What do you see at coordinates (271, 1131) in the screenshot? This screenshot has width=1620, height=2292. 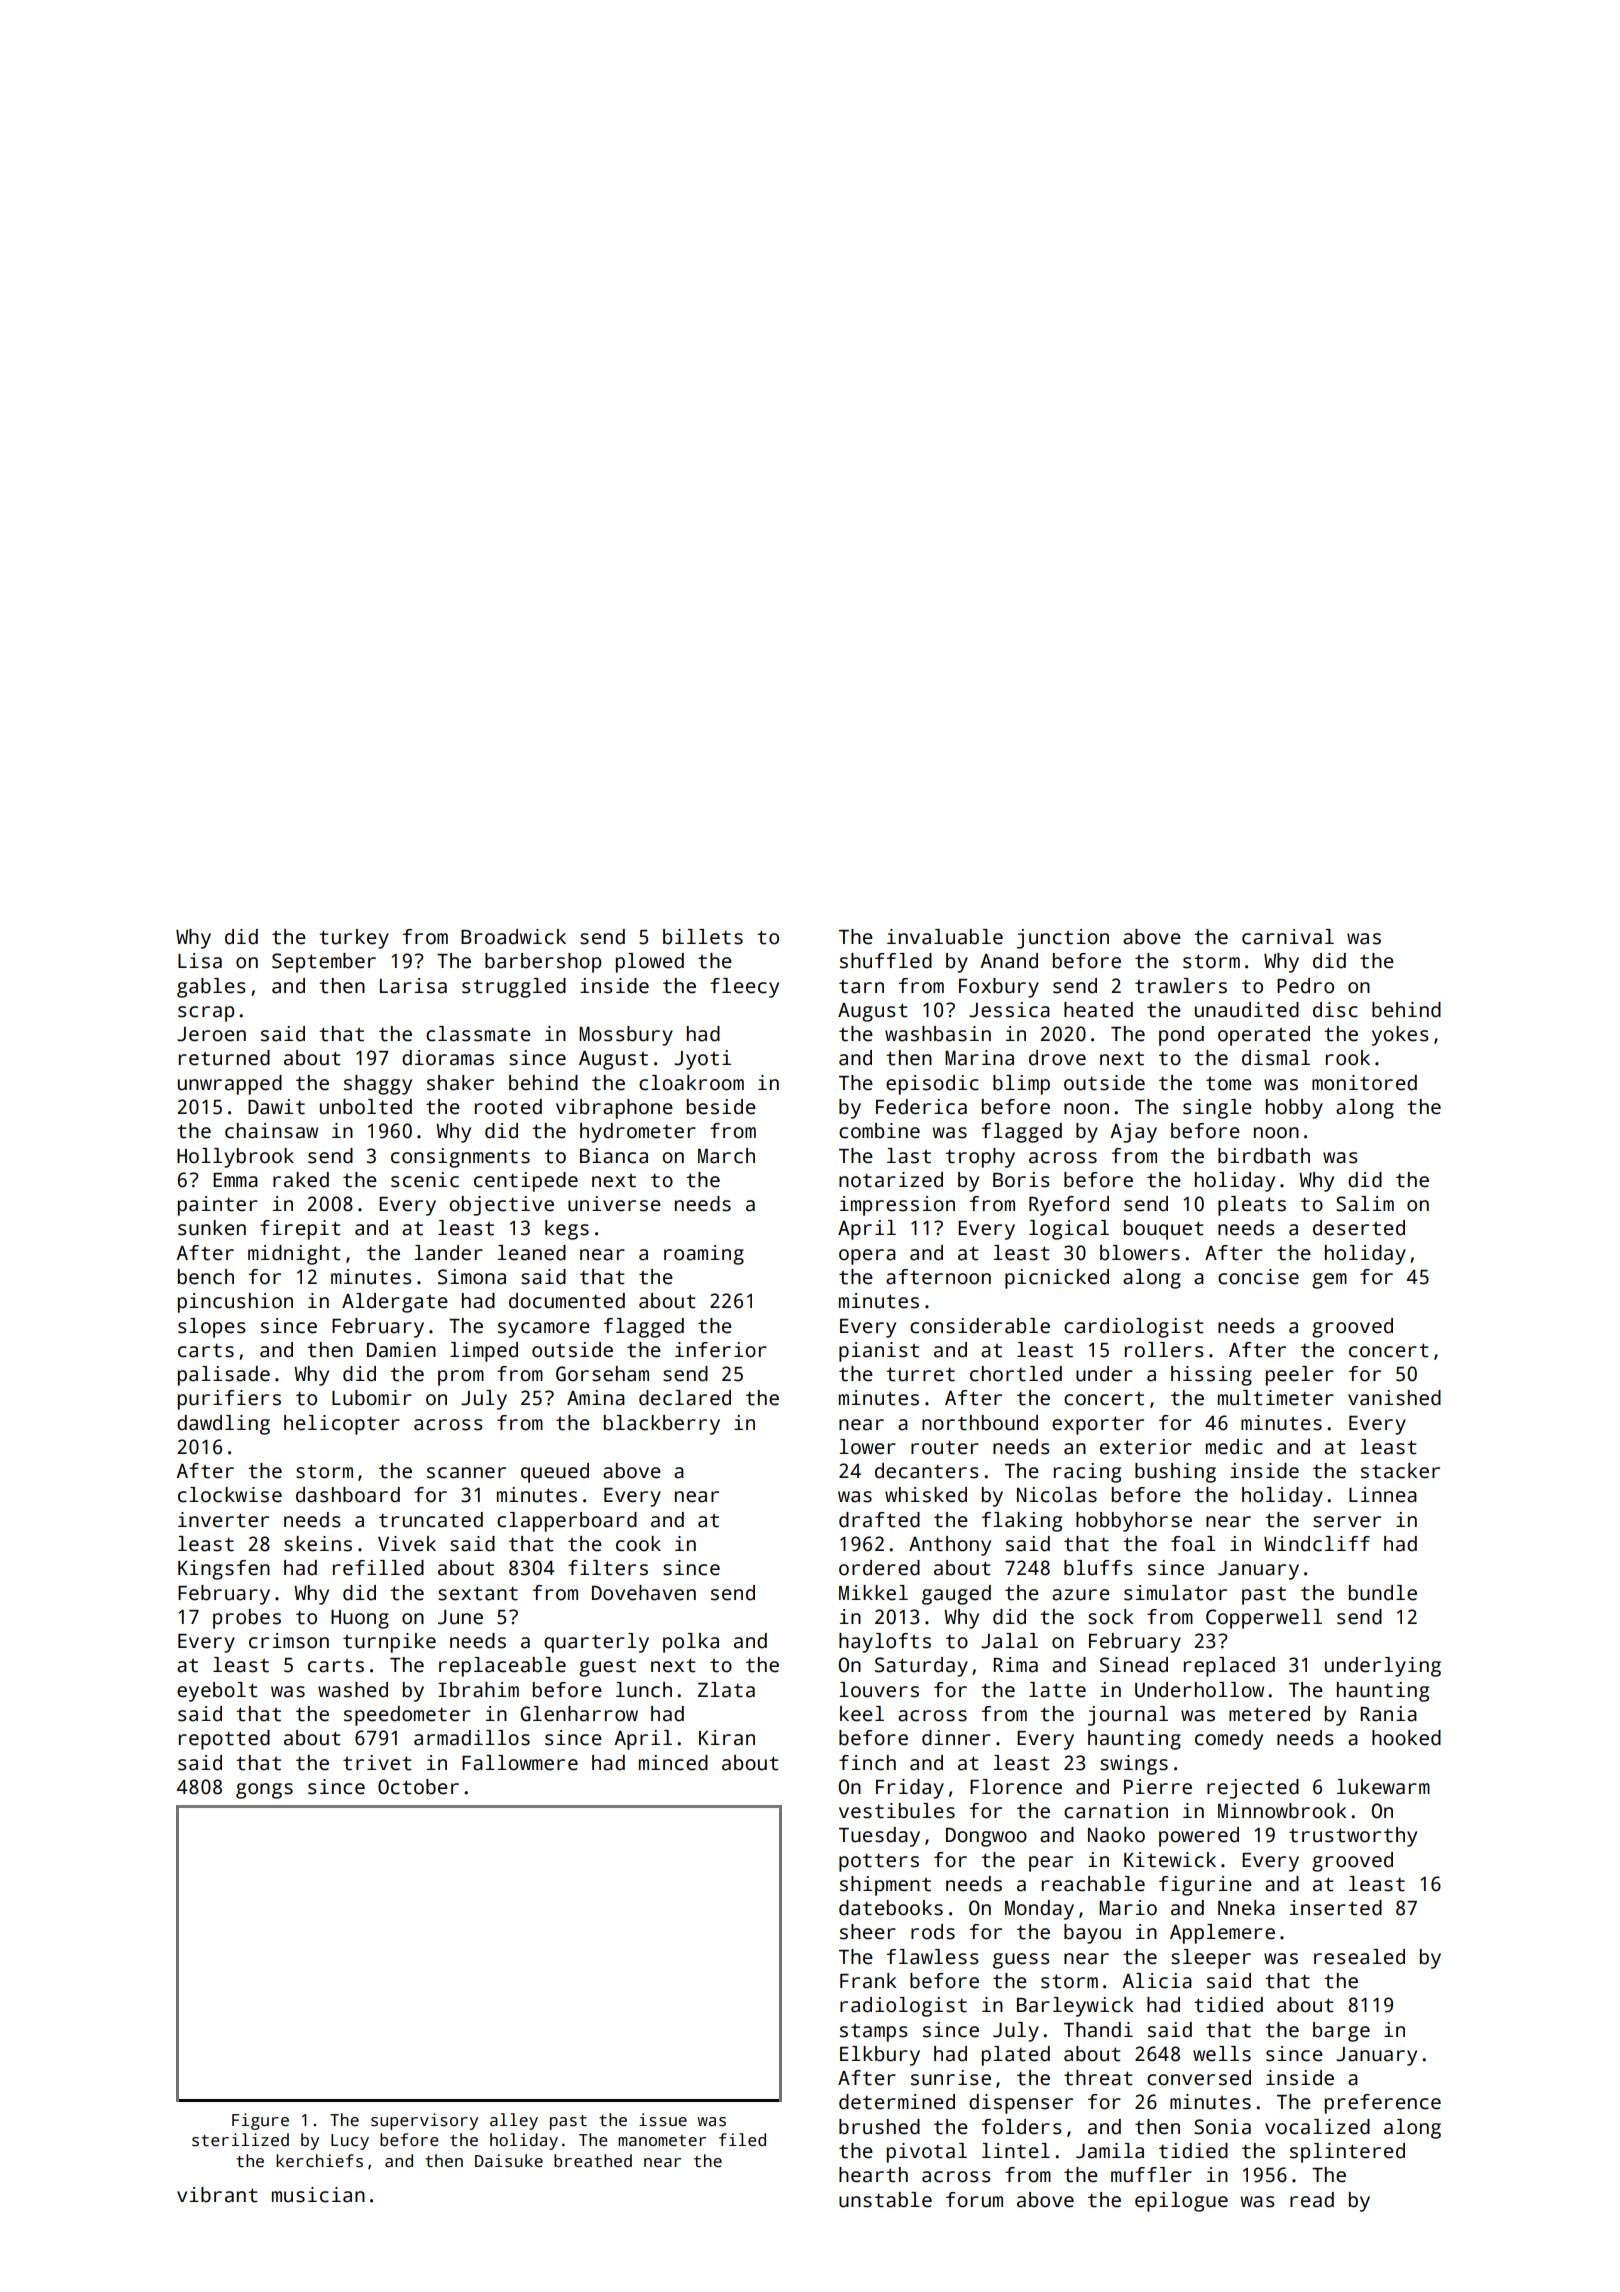 I see `chainsaw` at bounding box center [271, 1131].
